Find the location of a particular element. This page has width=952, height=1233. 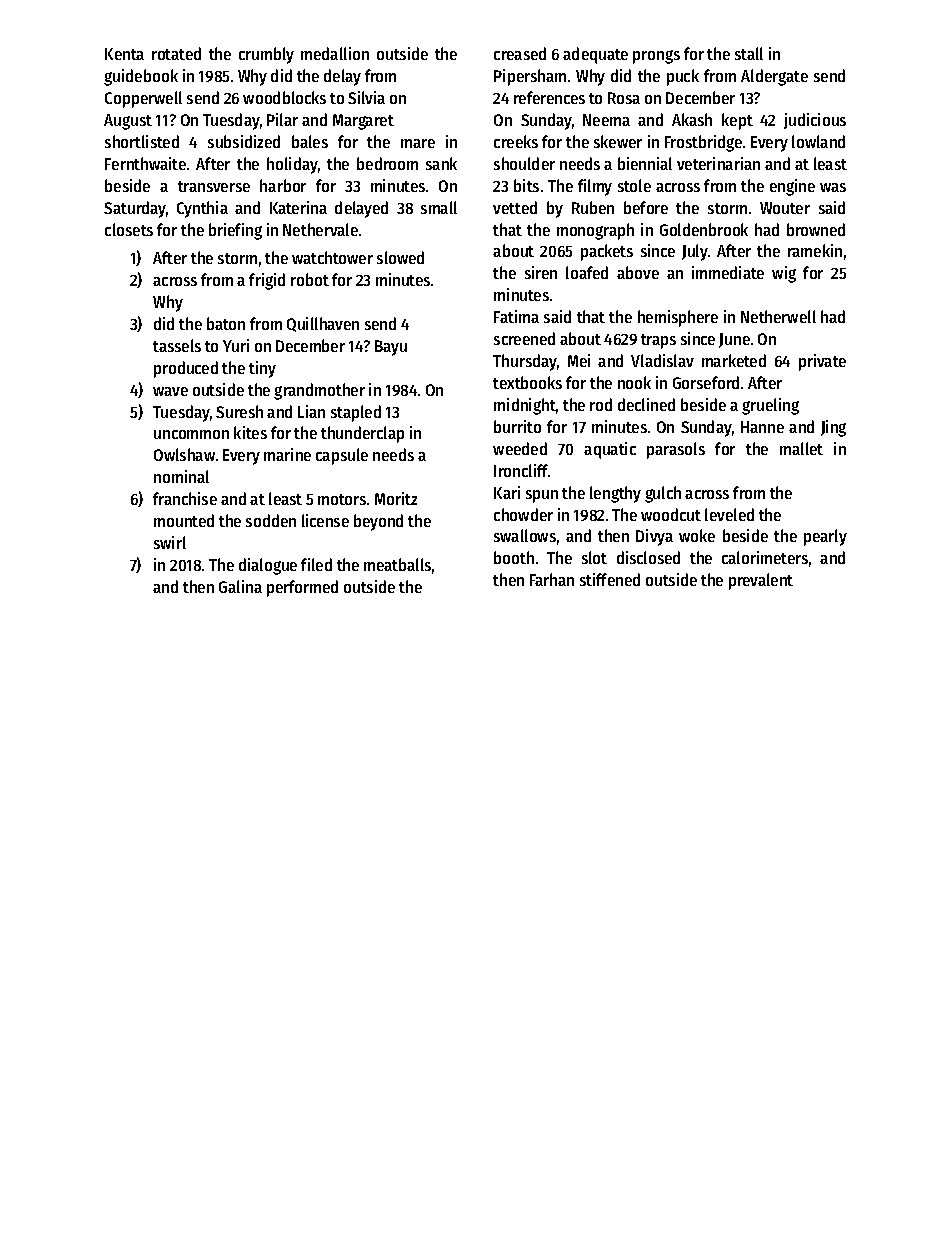

spun is located at coordinates (542, 496).
